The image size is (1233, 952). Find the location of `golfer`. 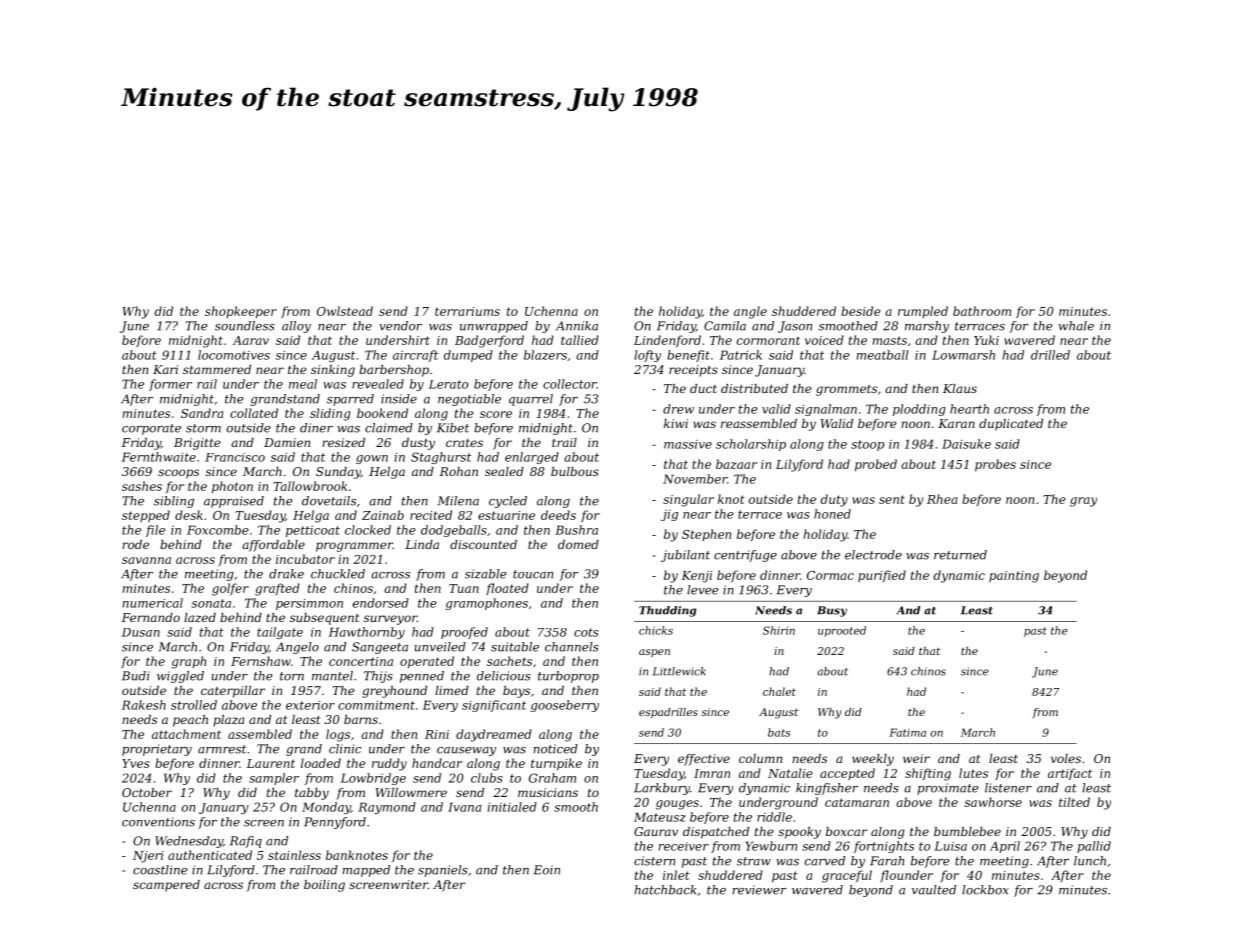

golfer is located at coordinates (230, 589).
